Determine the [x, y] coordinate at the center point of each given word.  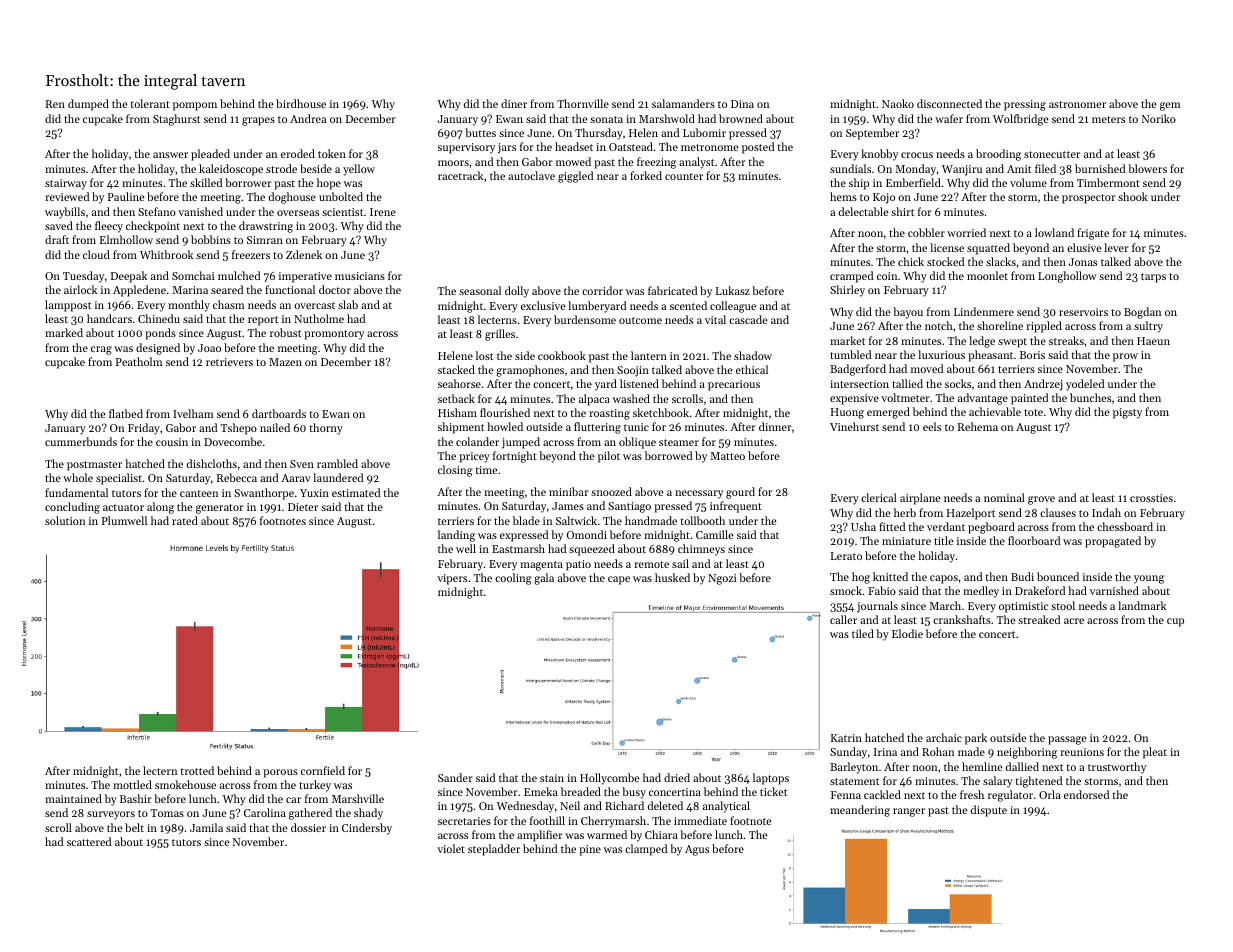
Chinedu [159, 318]
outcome [640, 320]
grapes [258, 121]
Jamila [206, 827]
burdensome [585, 319]
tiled [863, 633]
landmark [1142, 605]
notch [939, 325]
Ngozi [722, 579]
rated [185, 520]
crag [101, 350]
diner [514, 103]
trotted [197, 770]
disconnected [949, 103]
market [847, 340]
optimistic [1023, 607]
